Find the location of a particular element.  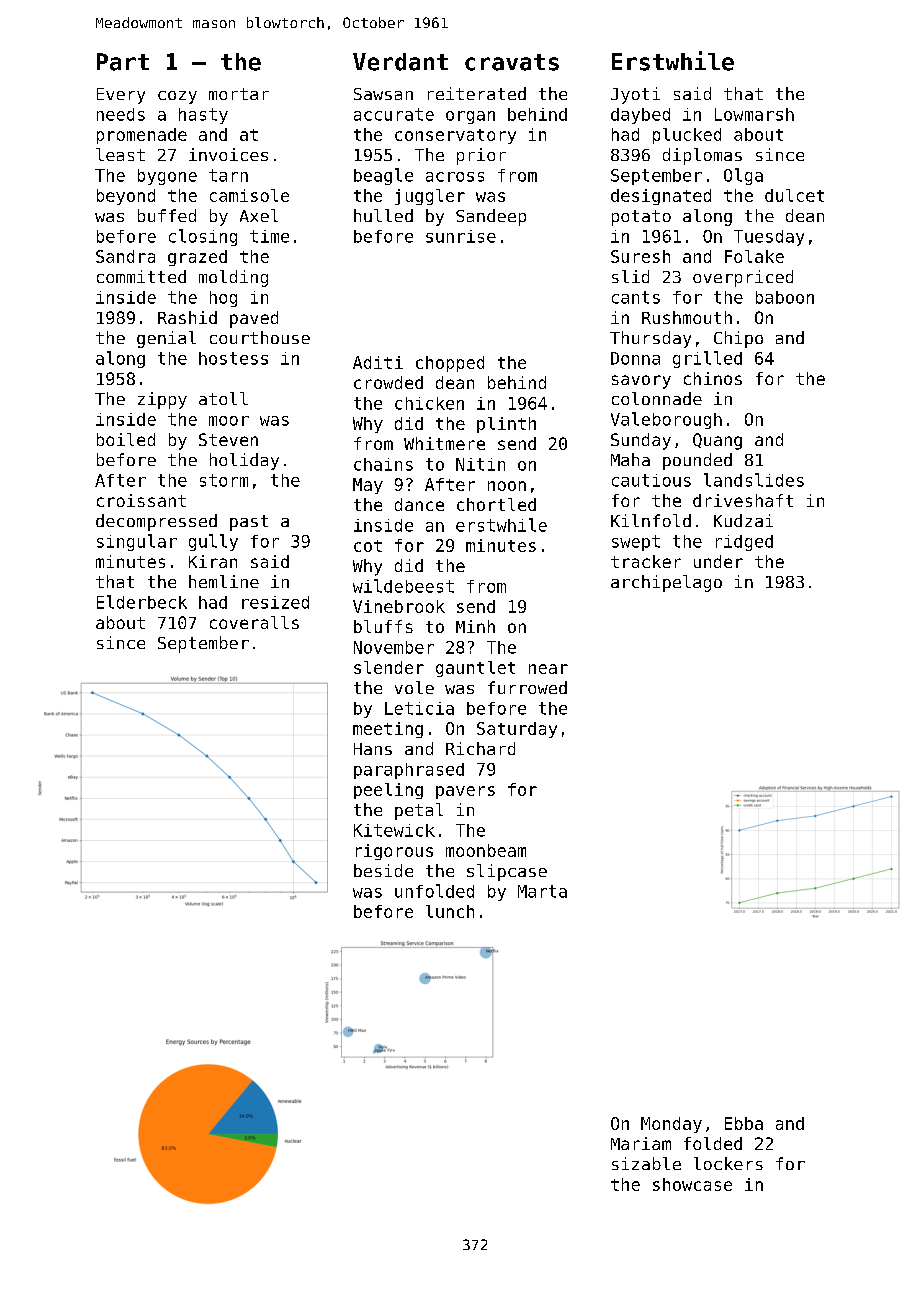

beside is located at coordinates (383, 870).
